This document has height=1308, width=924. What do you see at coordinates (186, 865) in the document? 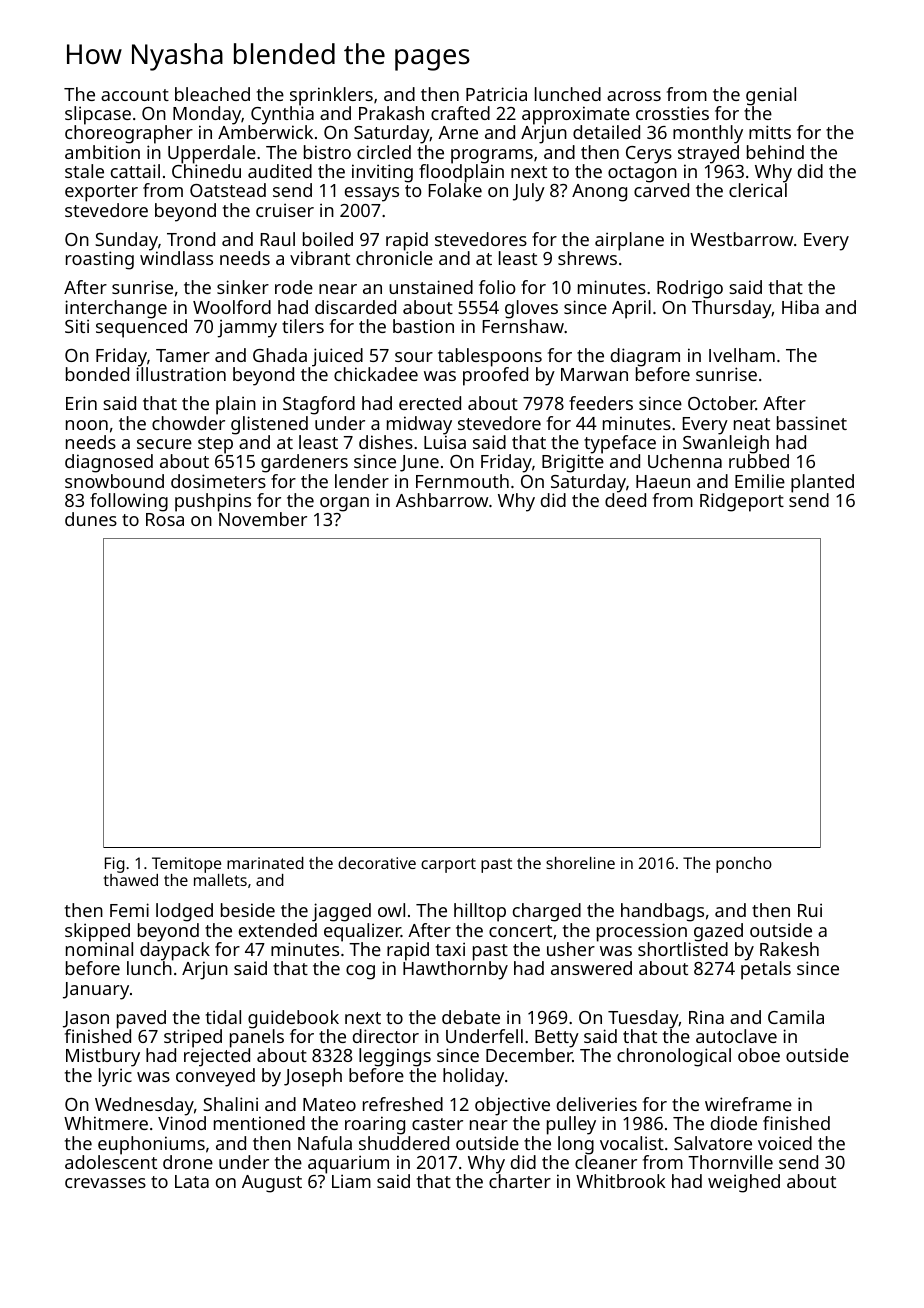
I see `Temitope` at bounding box center [186, 865].
